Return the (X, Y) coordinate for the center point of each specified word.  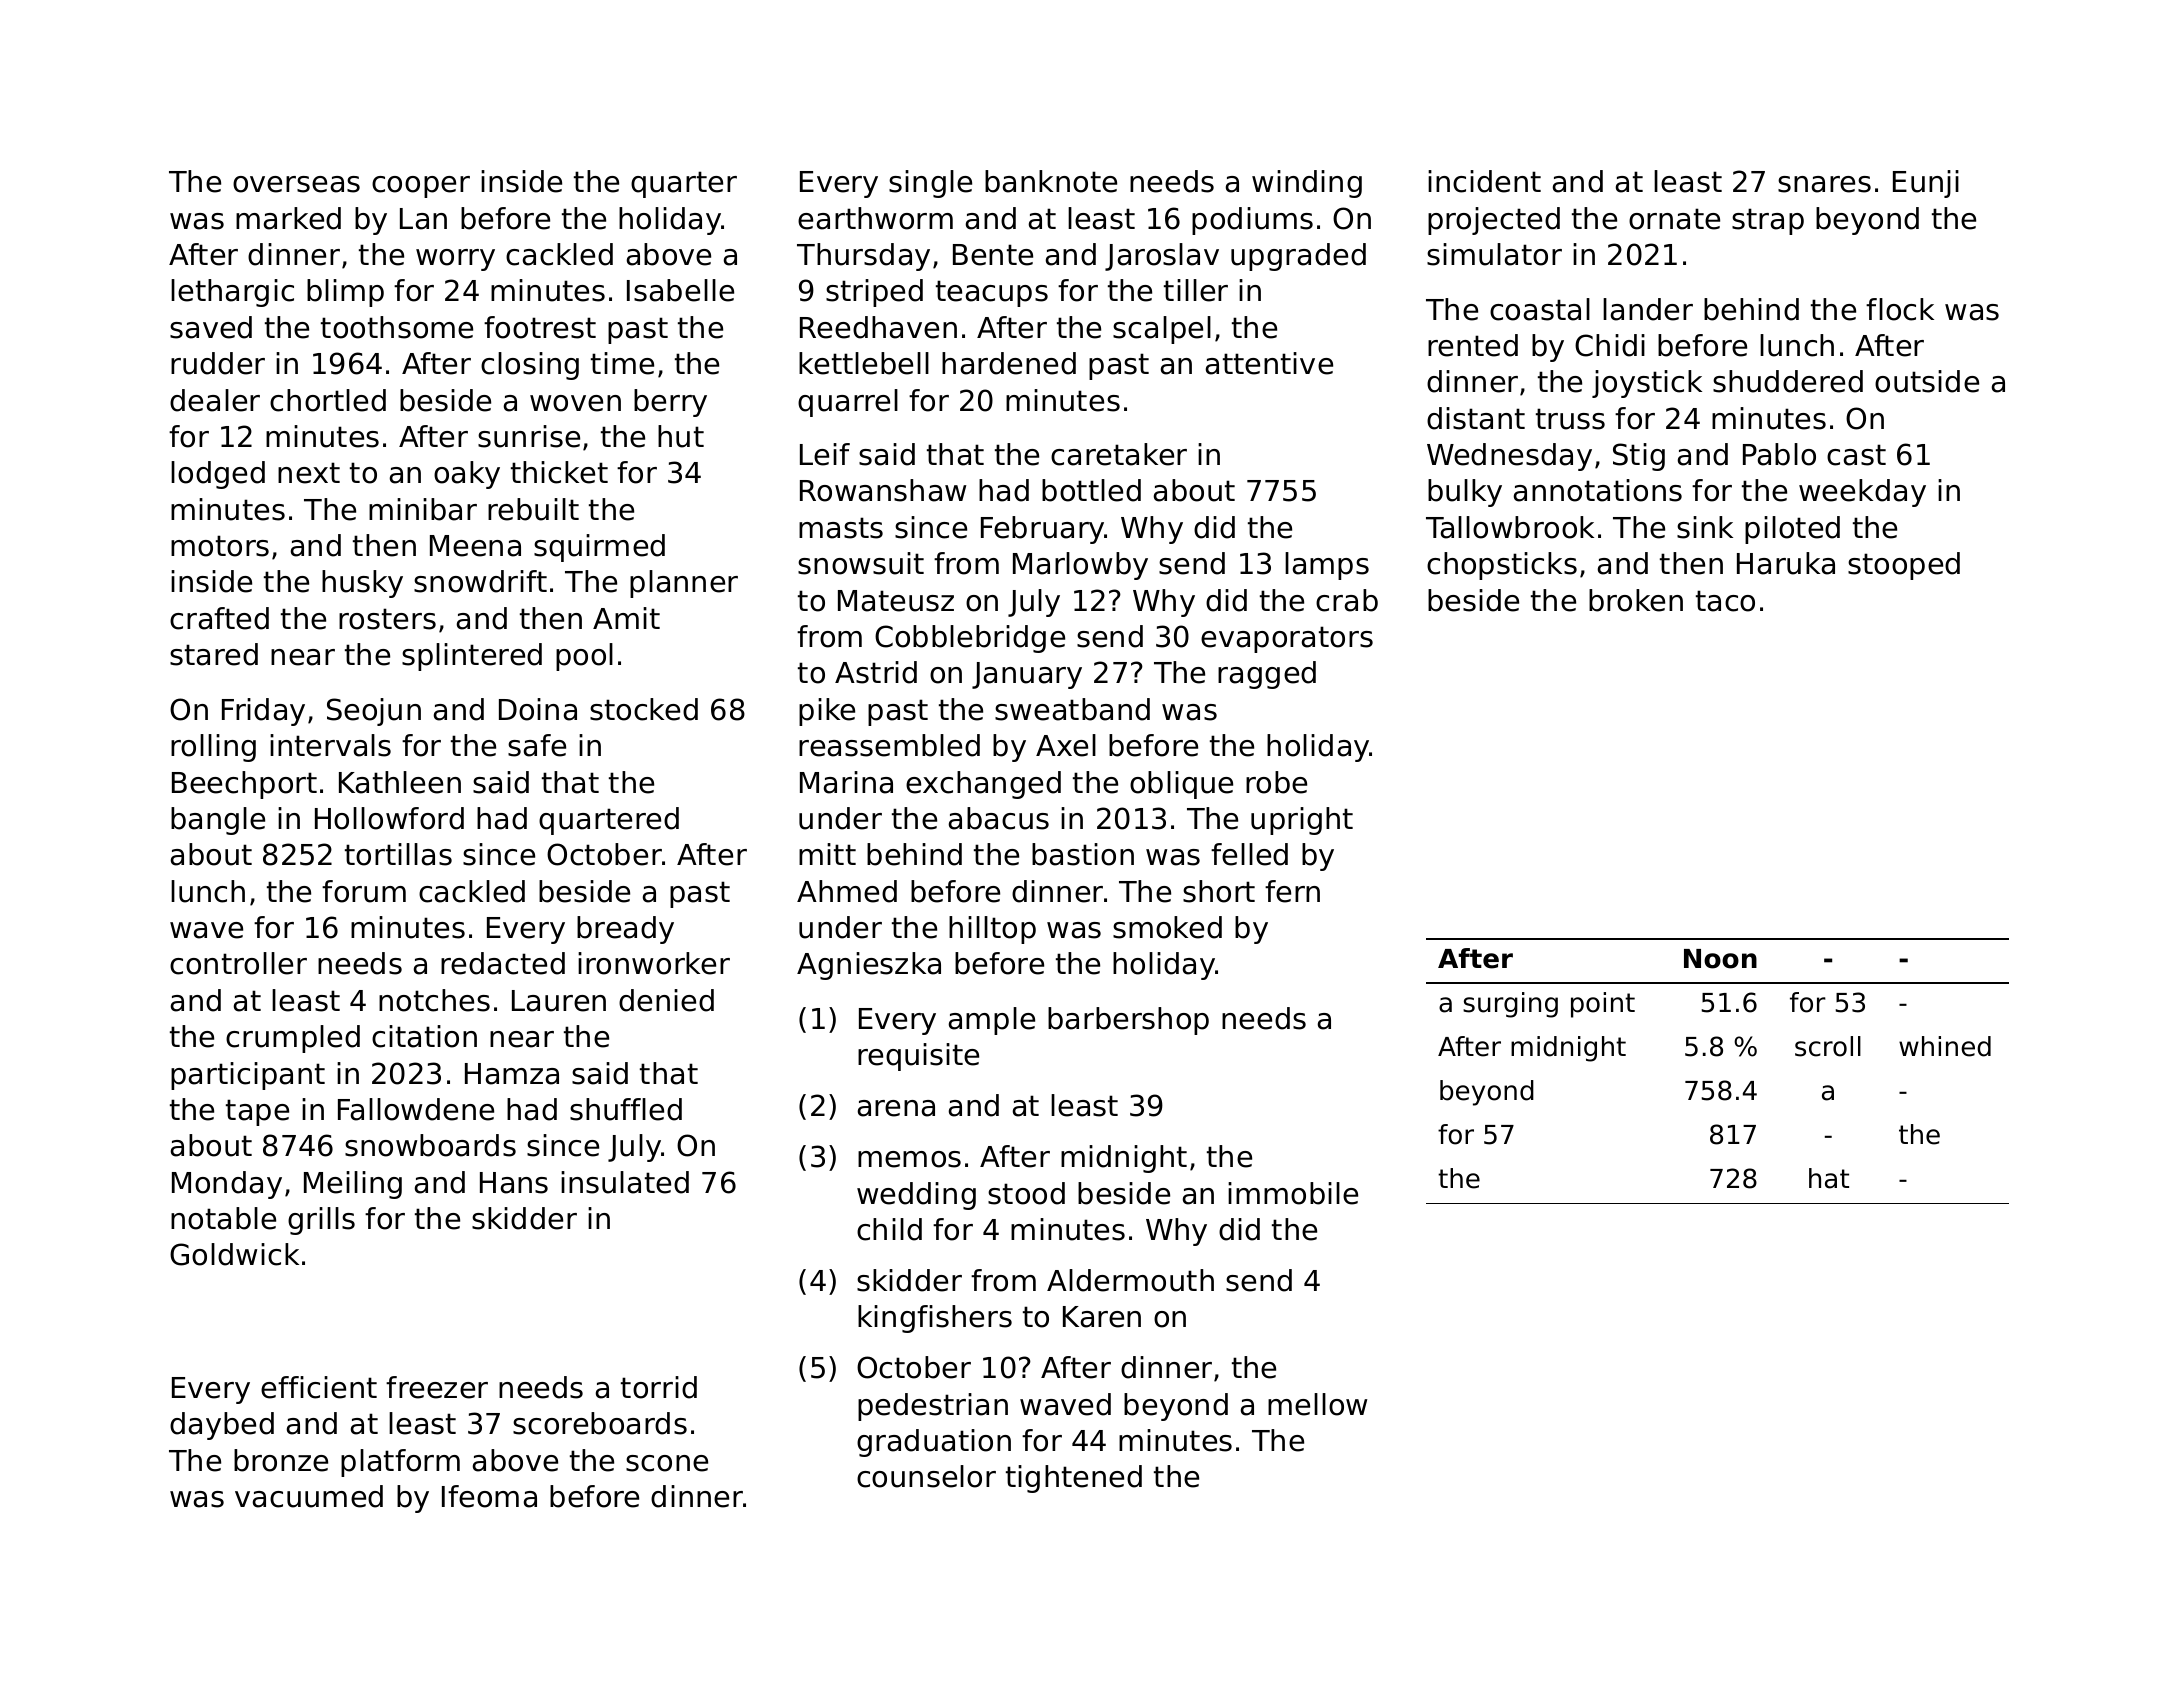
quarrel (848, 403)
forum (364, 891)
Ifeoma (489, 1496)
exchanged (983, 785)
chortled (328, 400)
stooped (1904, 566)
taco (1725, 601)
